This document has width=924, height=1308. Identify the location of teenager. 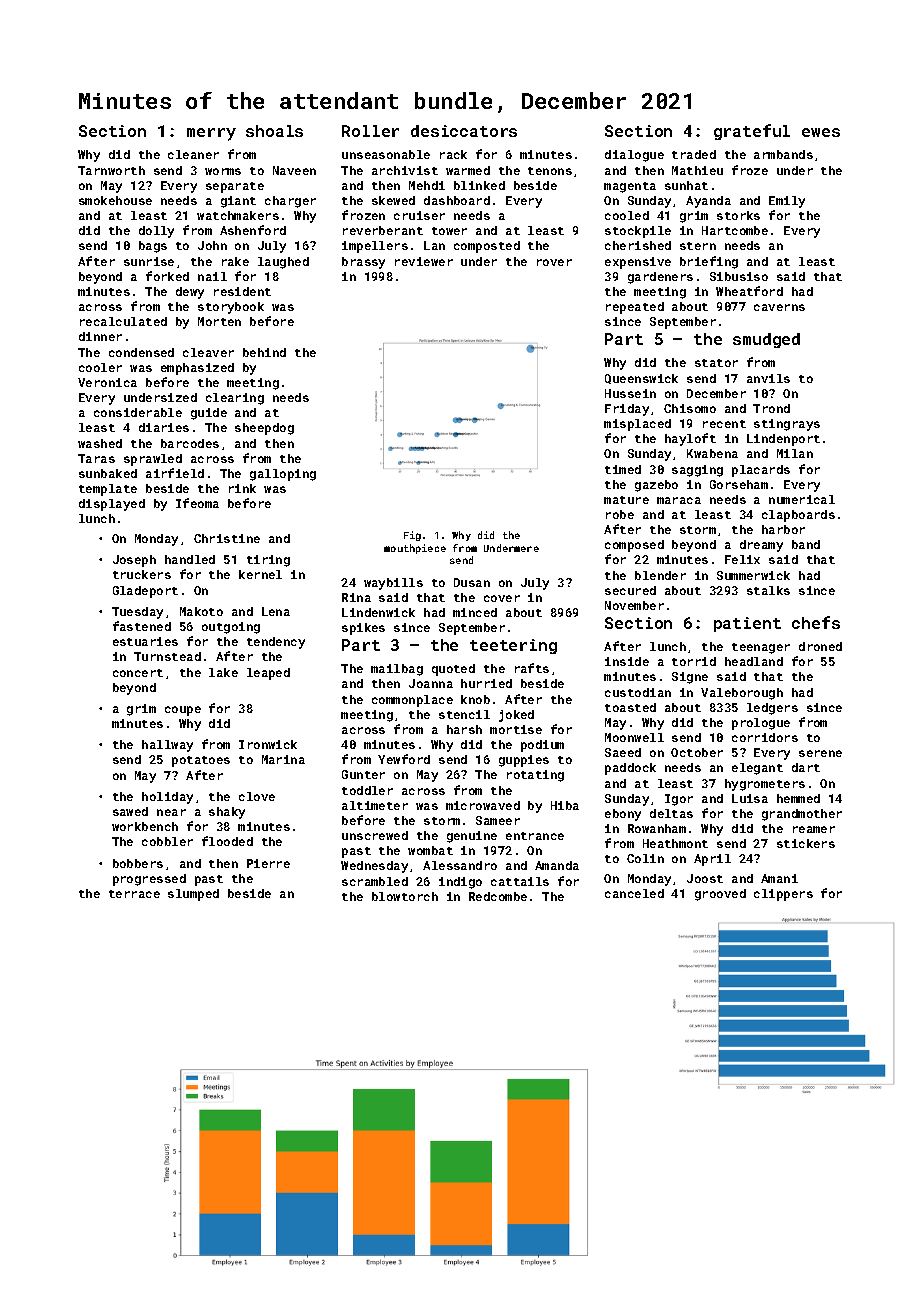
(761, 648).
